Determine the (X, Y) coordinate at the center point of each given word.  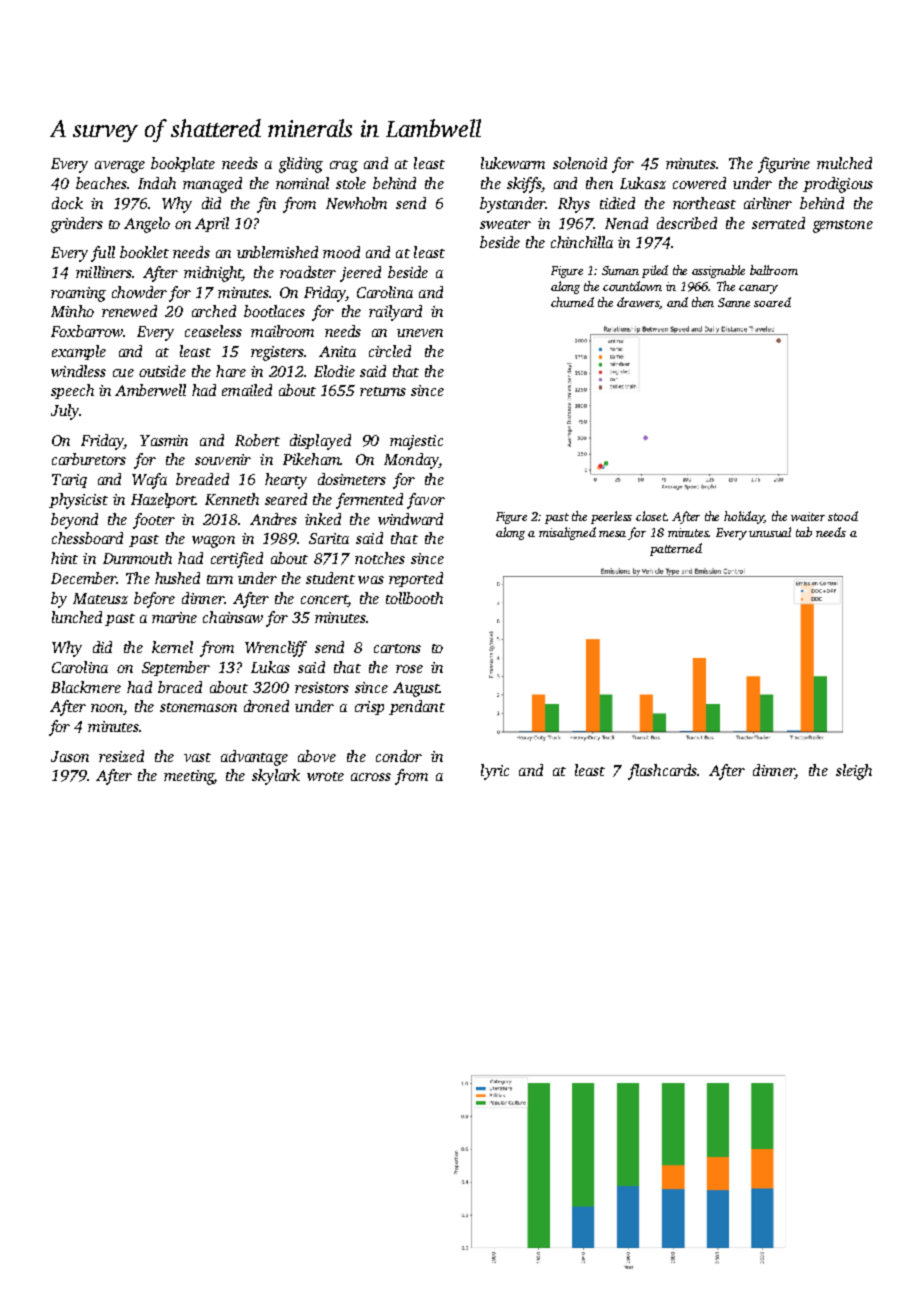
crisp (369, 708)
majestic (416, 442)
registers (277, 353)
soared (772, 302)
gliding (301, 165)
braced (180, 687)
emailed (247, 390)
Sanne (734, 302)
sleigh (854, 772)
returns (383, 391)
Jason (70, 756)
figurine (784, 165)
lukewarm (513, 163)
